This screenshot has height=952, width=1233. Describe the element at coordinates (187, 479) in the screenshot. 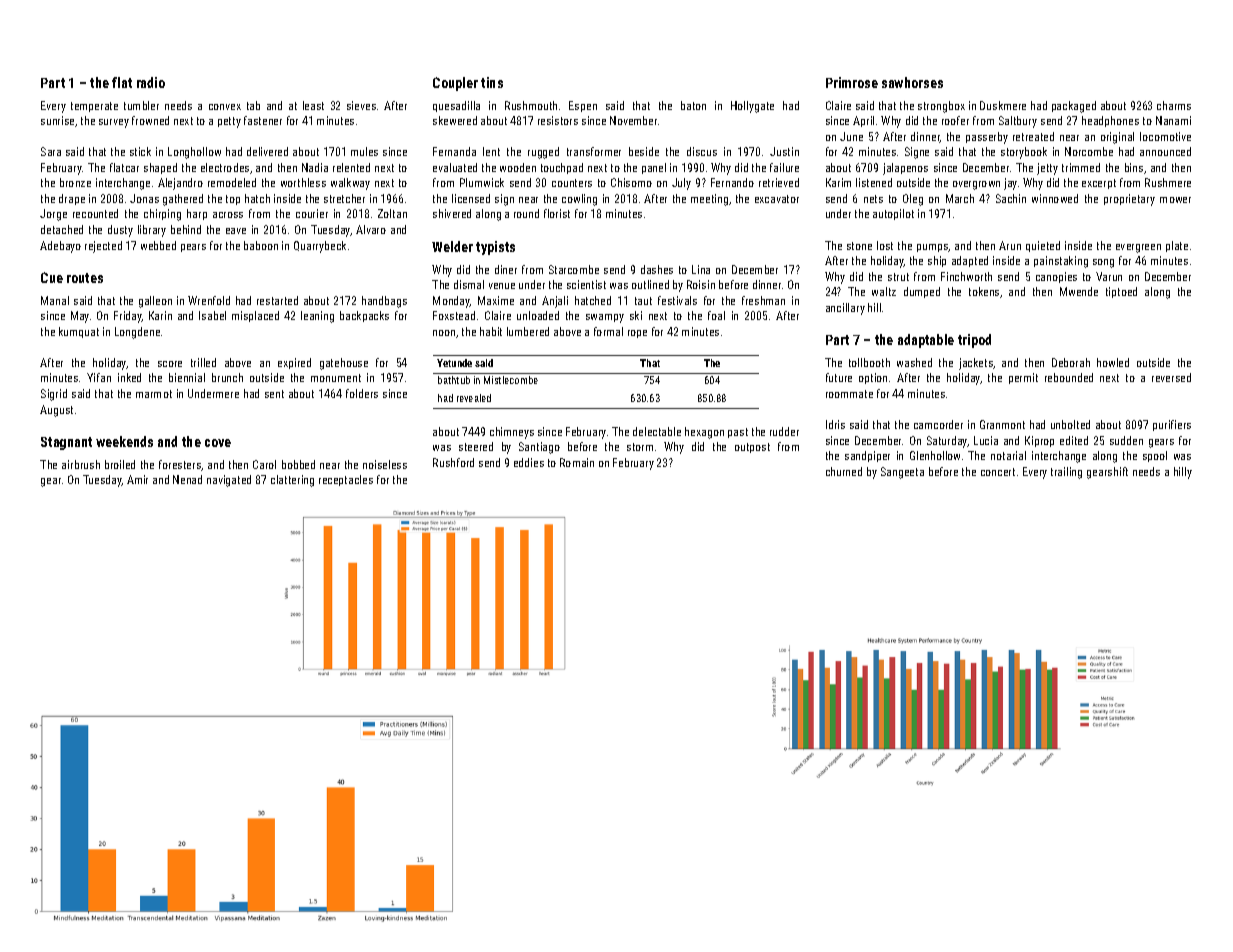

I see `Nenad` at that location.
